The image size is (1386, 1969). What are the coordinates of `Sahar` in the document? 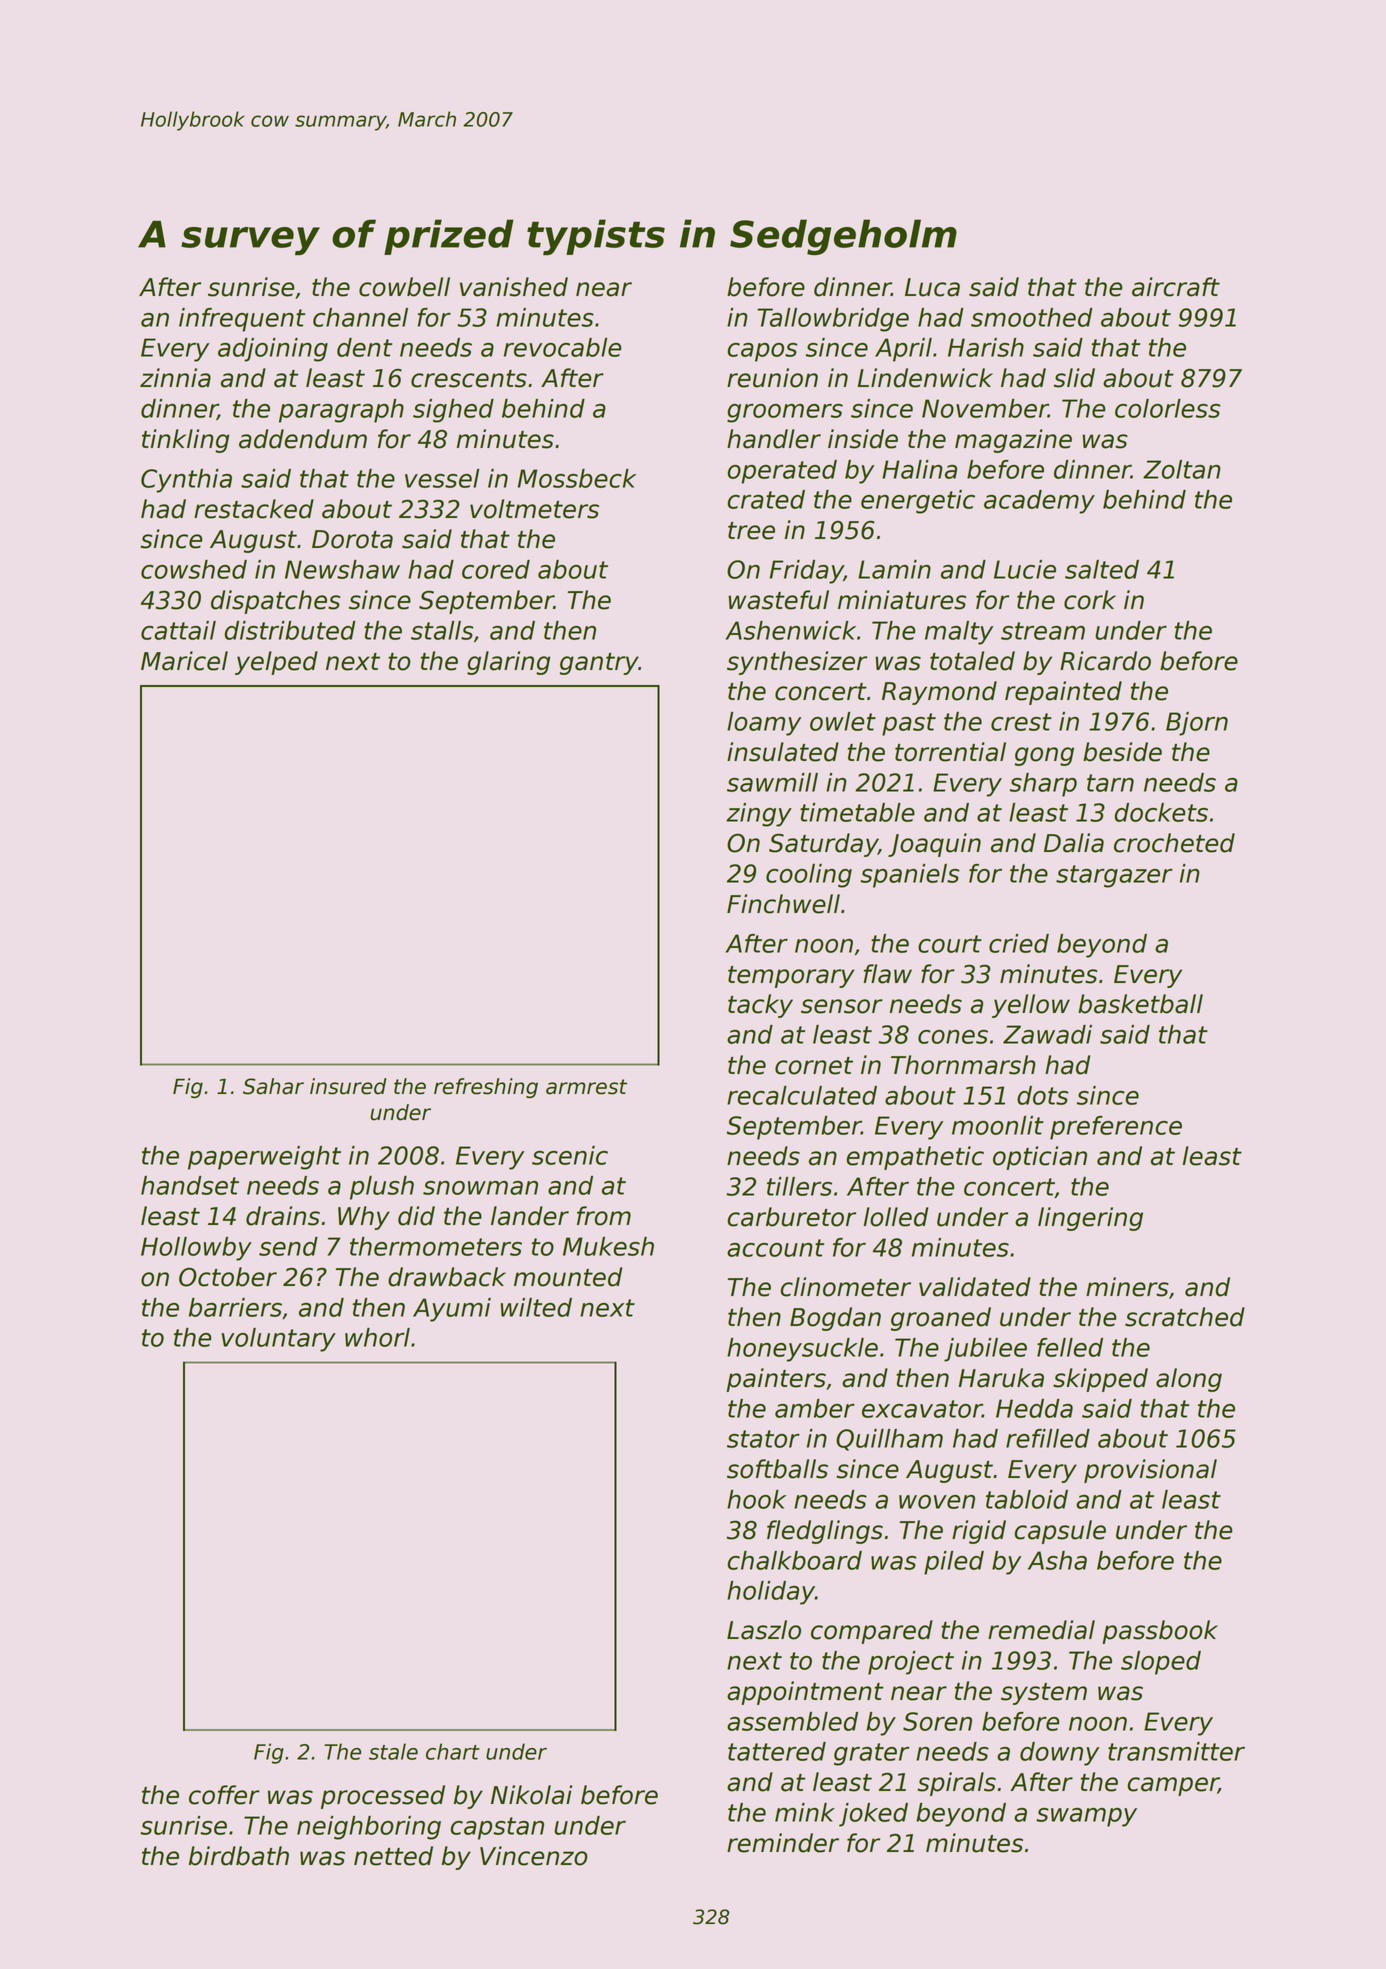 It's located at (273, 1086).
